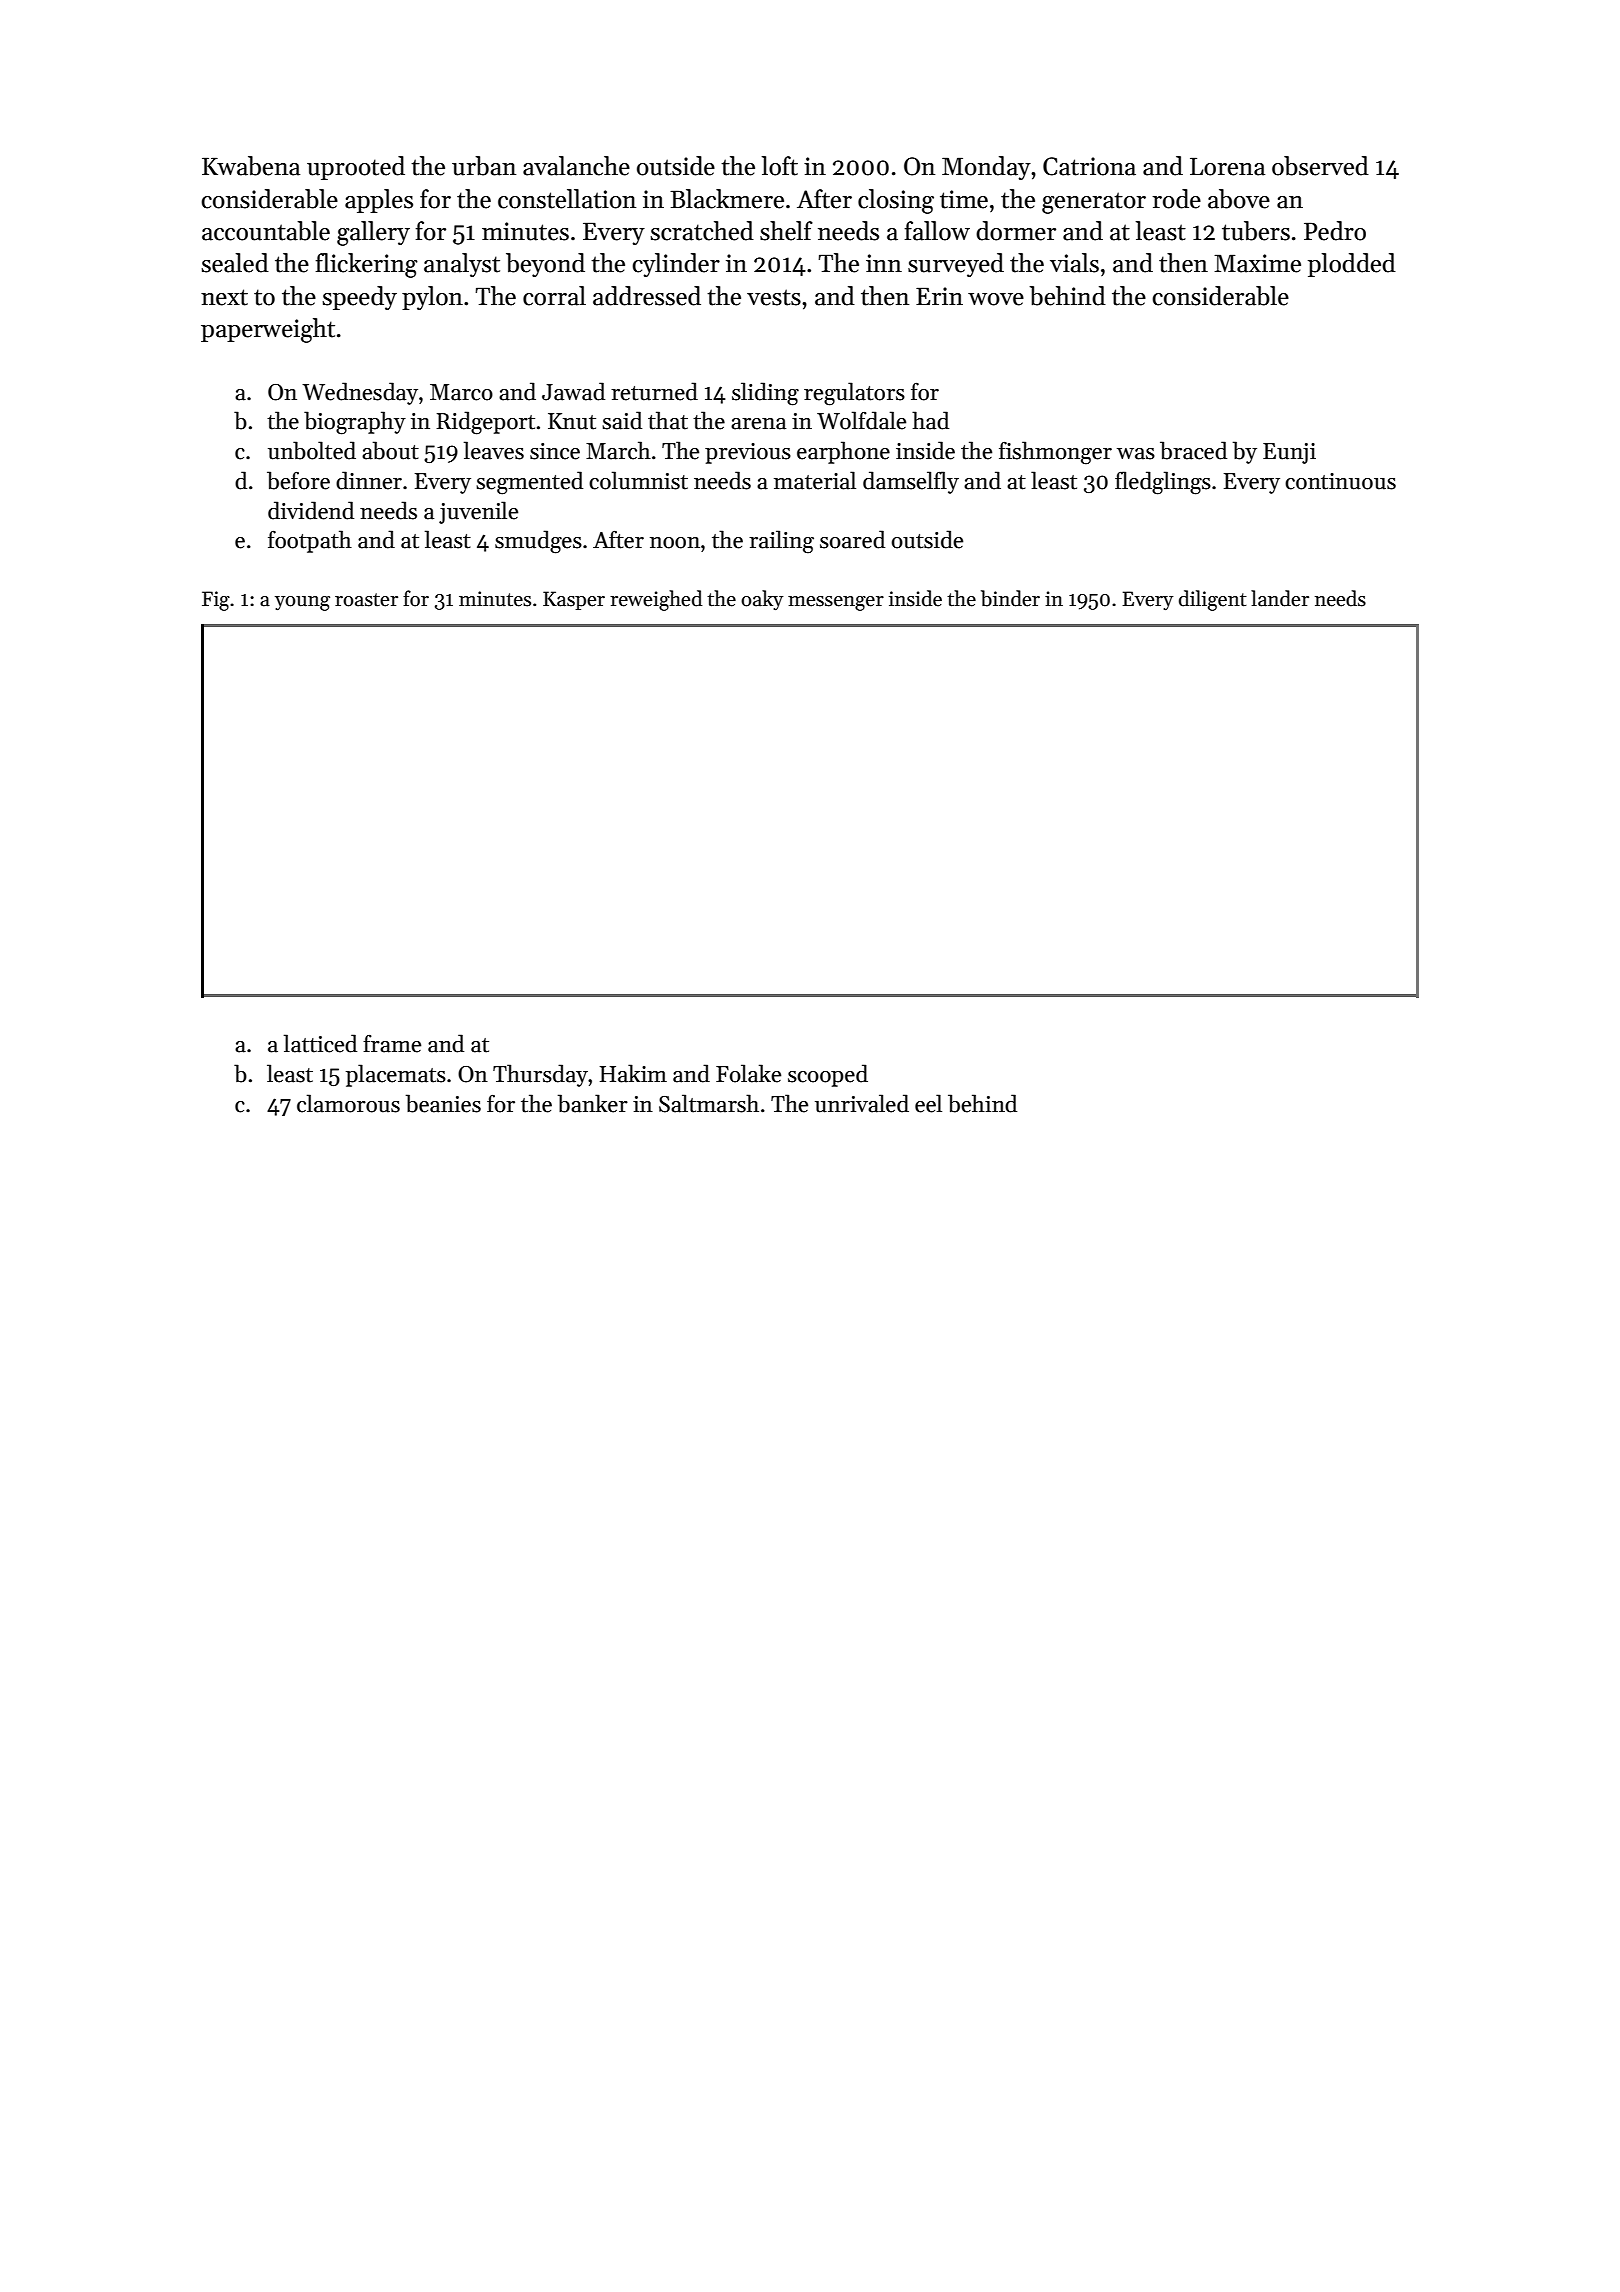 This page has width=1620, height=2292. I want to click on roaster, so click(366, 600).
